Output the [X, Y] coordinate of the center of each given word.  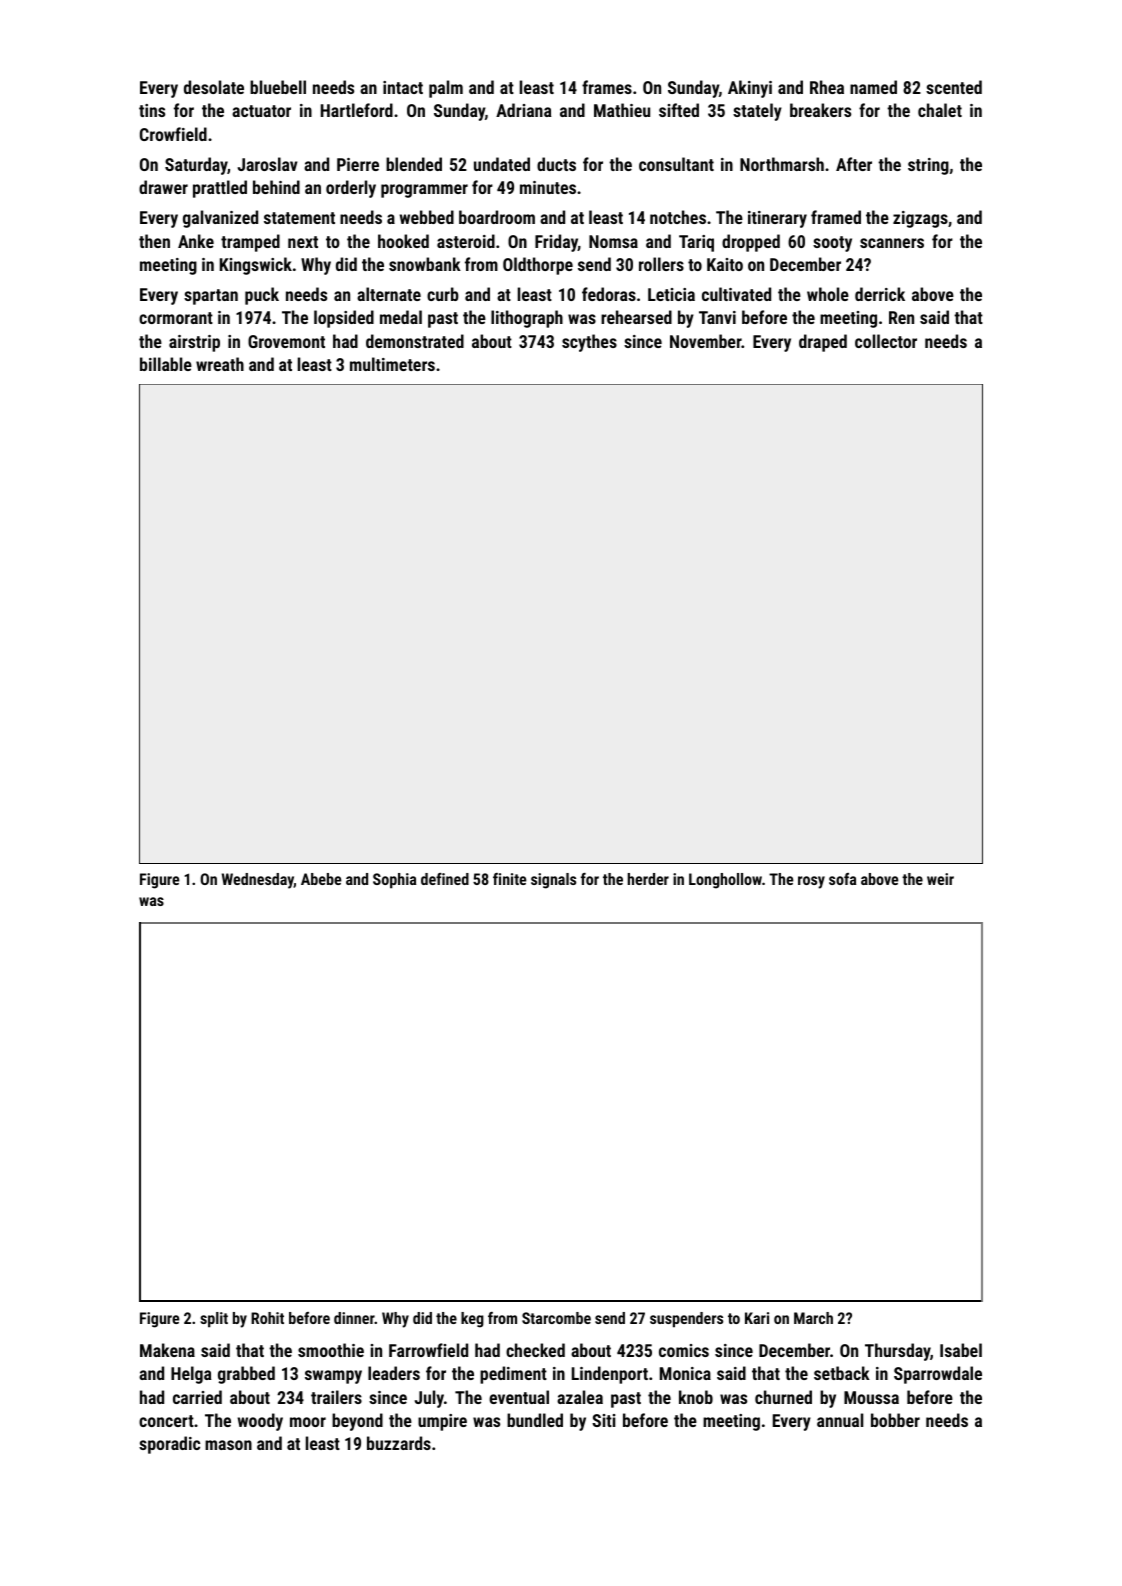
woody [260, 1422]
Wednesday [258, 881]
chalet [940, 110]
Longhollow [725, 881]
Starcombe [556, 1318]
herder [648, 879]
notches [678, 217]
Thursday [898, 1352]
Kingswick [256, 266]
